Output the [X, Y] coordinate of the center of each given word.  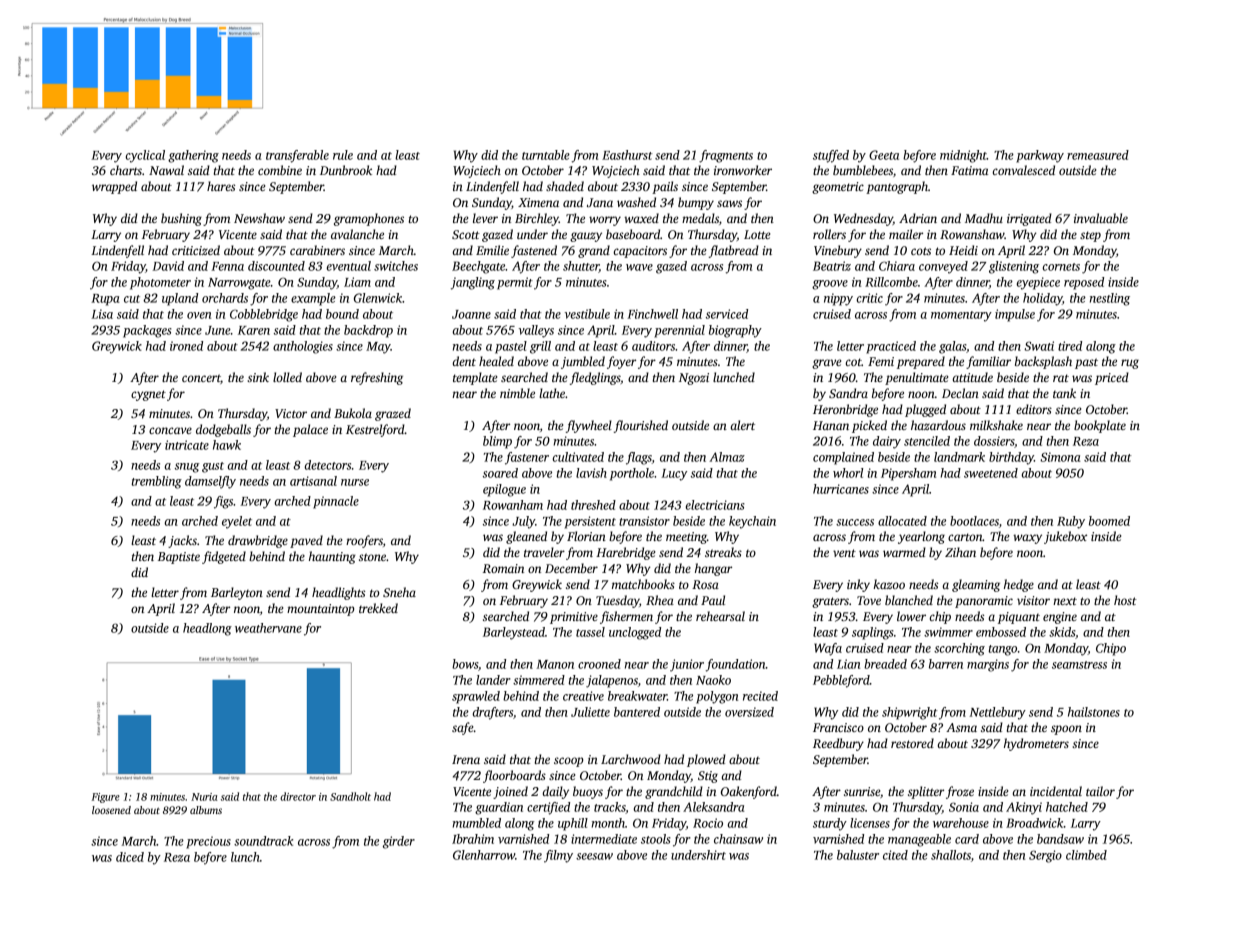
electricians [715, 505]
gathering [193, 156]
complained [843, 458]
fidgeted [224, 557]
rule [343, 155]
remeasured [1098, 155]
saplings [873, 633]
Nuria [204, 797]
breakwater [637, 696]
